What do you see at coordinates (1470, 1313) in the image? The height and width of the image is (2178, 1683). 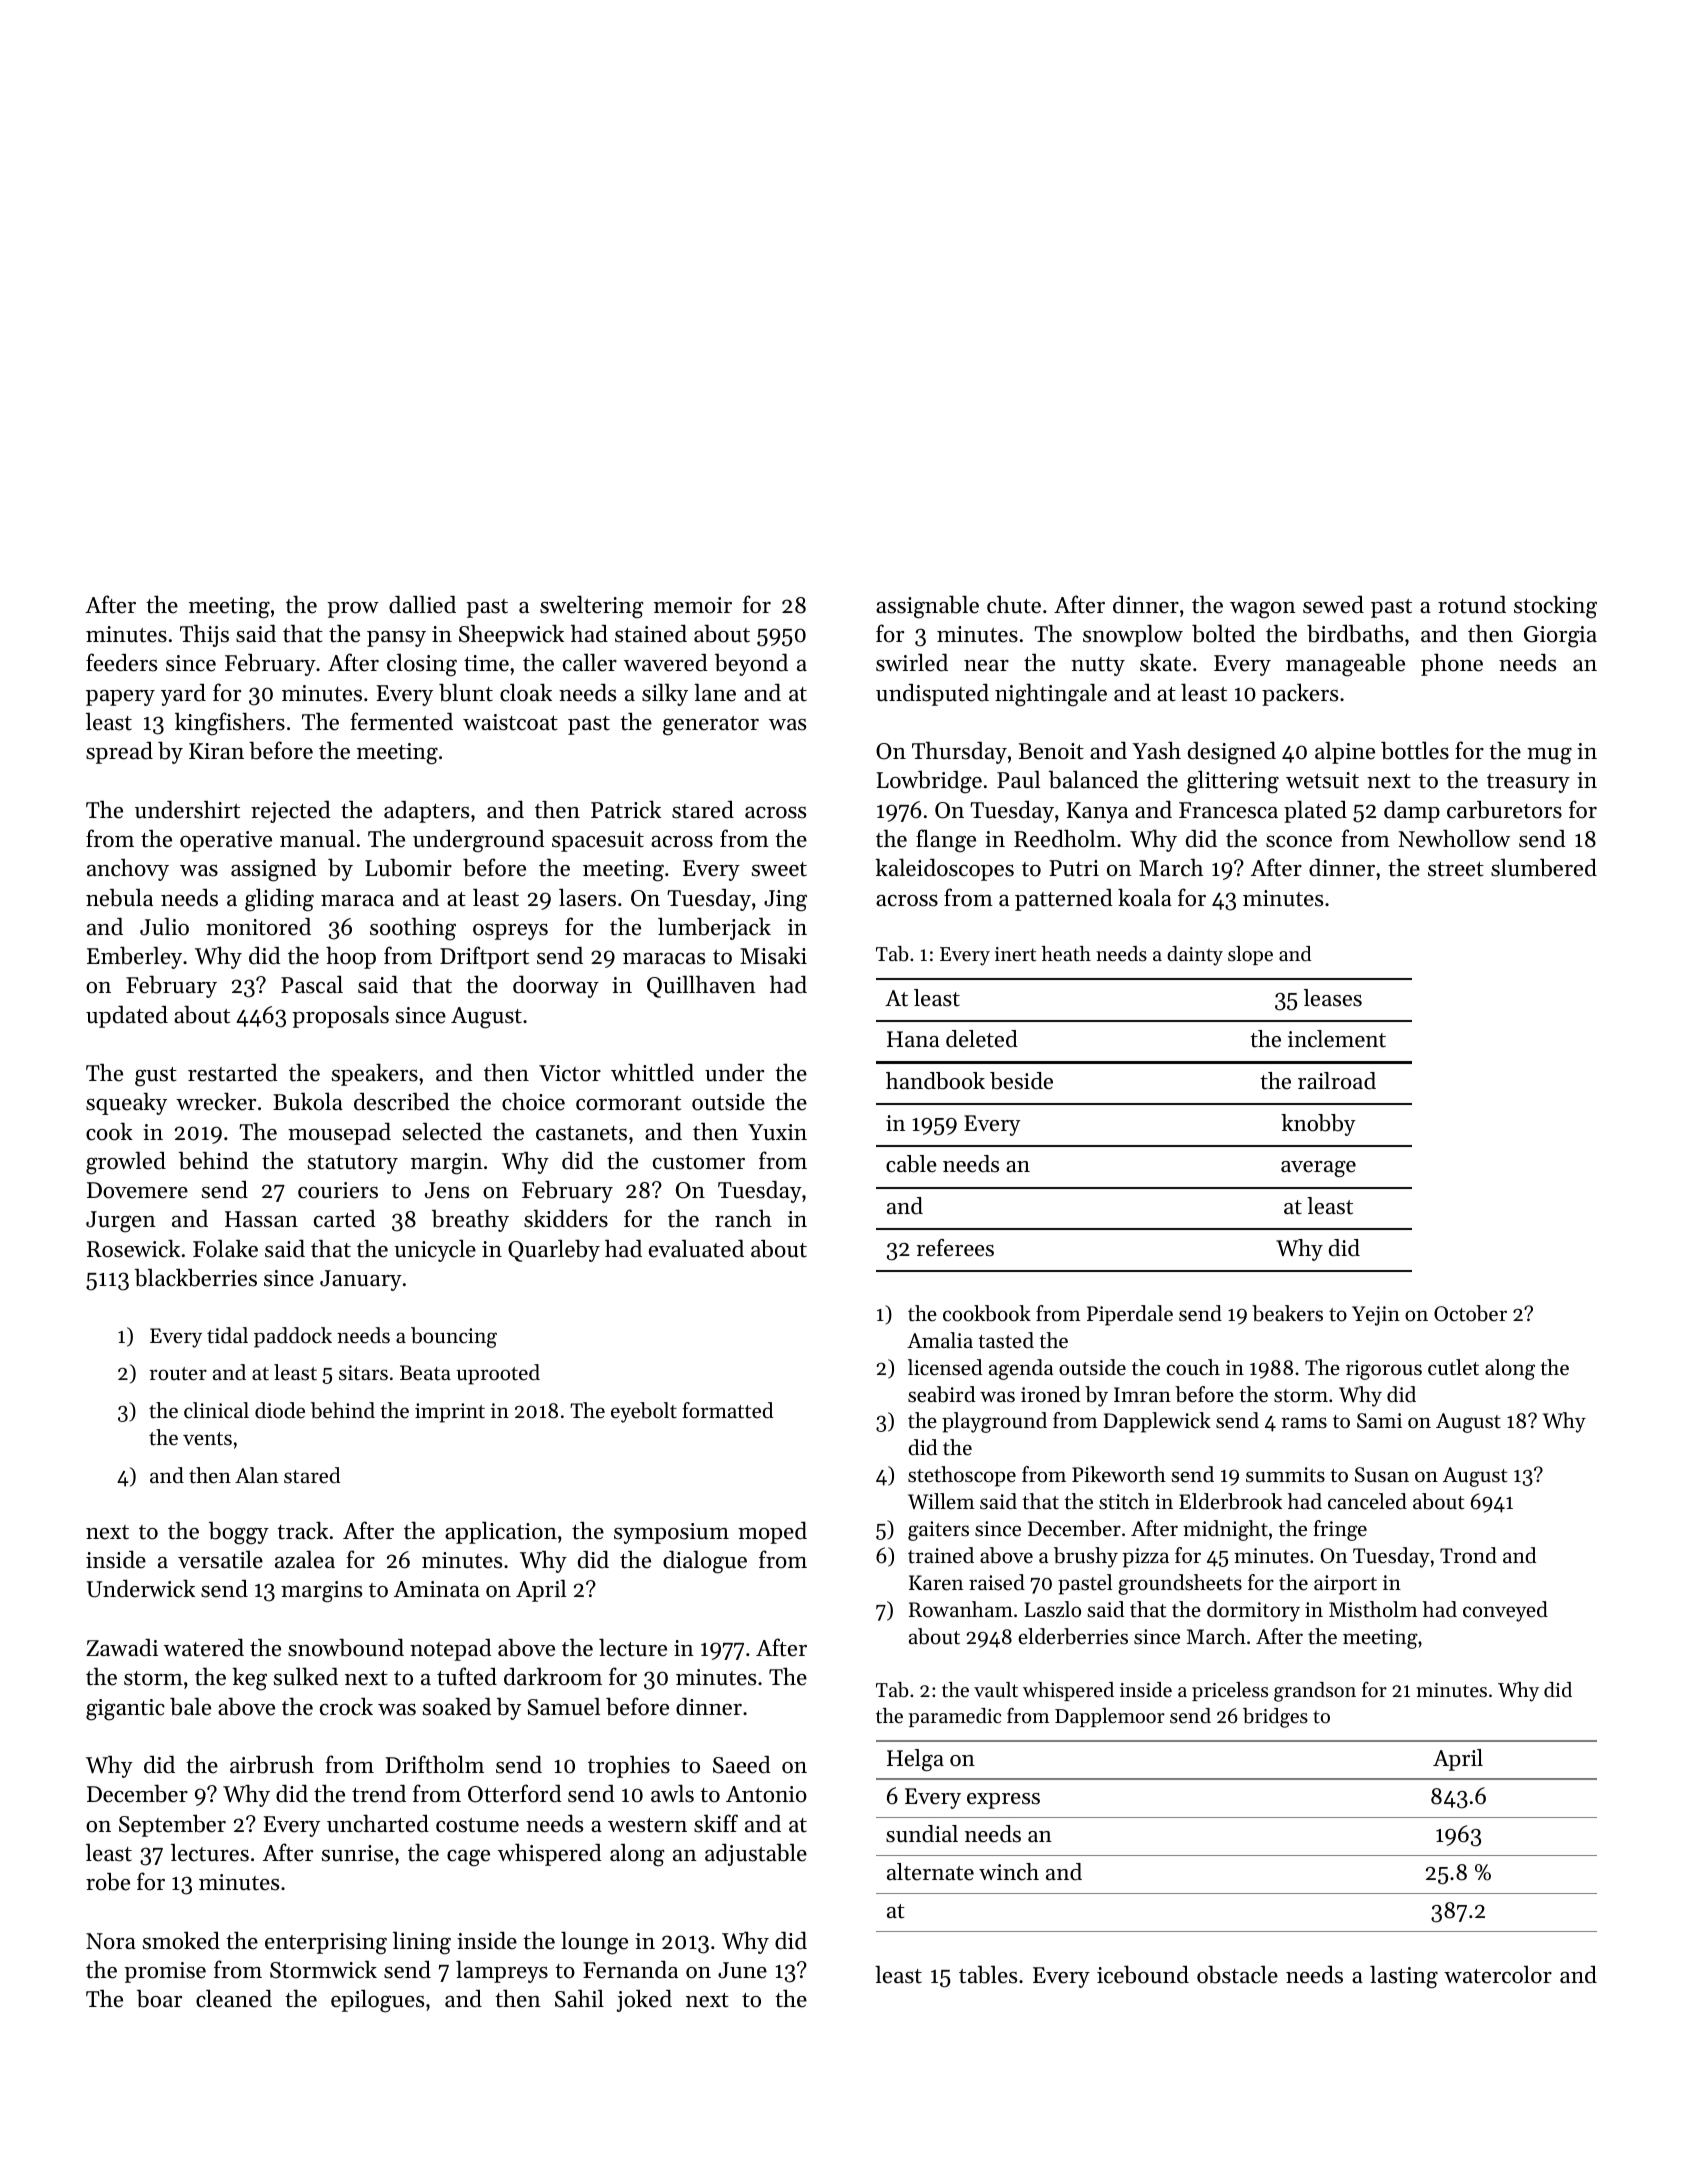 I see `October` at bounding box center [1470, 1313].
